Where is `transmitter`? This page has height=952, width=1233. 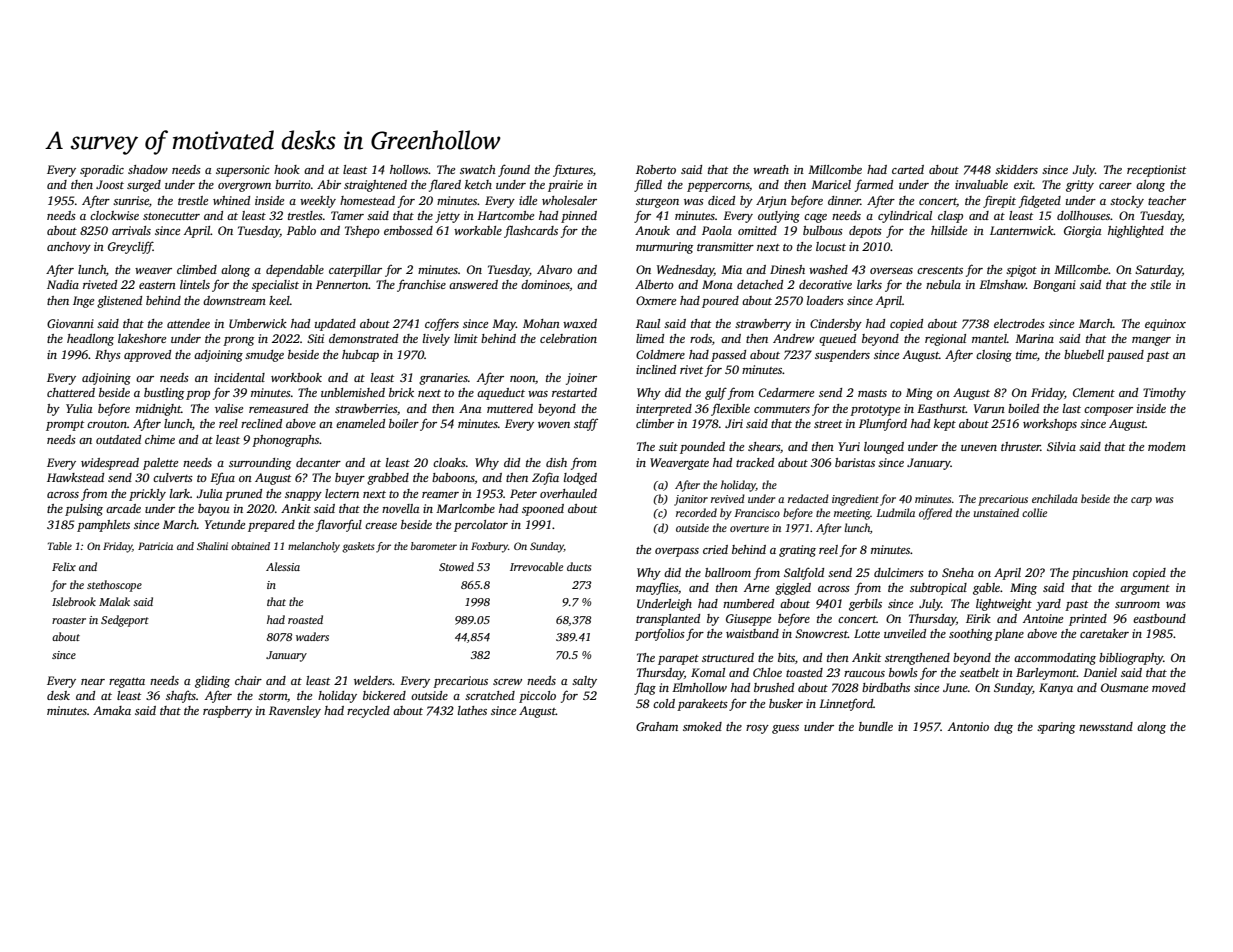
transmitter is located at coordinates (725, 246).
